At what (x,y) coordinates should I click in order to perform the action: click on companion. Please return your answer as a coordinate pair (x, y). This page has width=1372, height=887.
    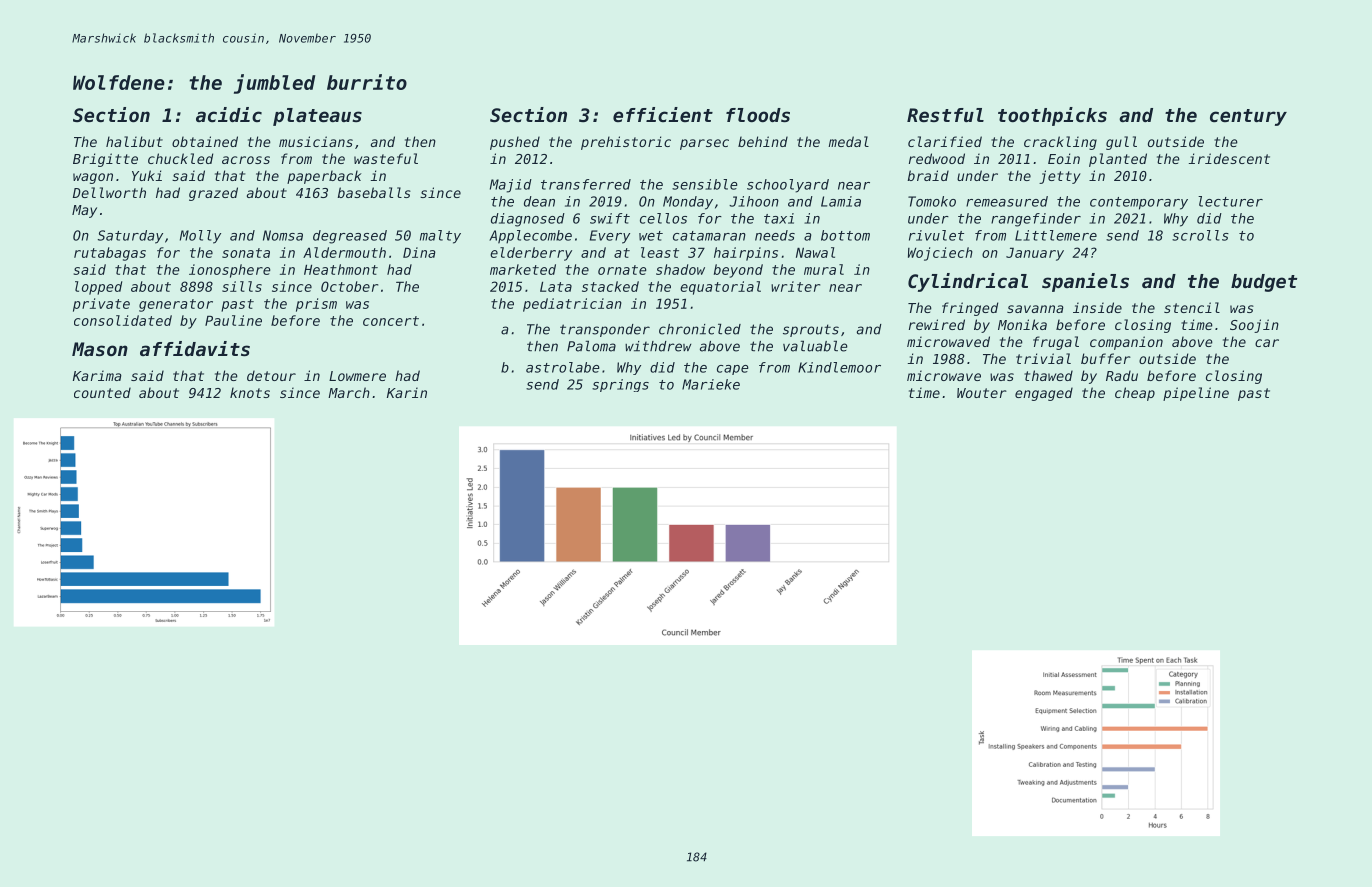
    Looking at the image, I should click on (1126, 343).
